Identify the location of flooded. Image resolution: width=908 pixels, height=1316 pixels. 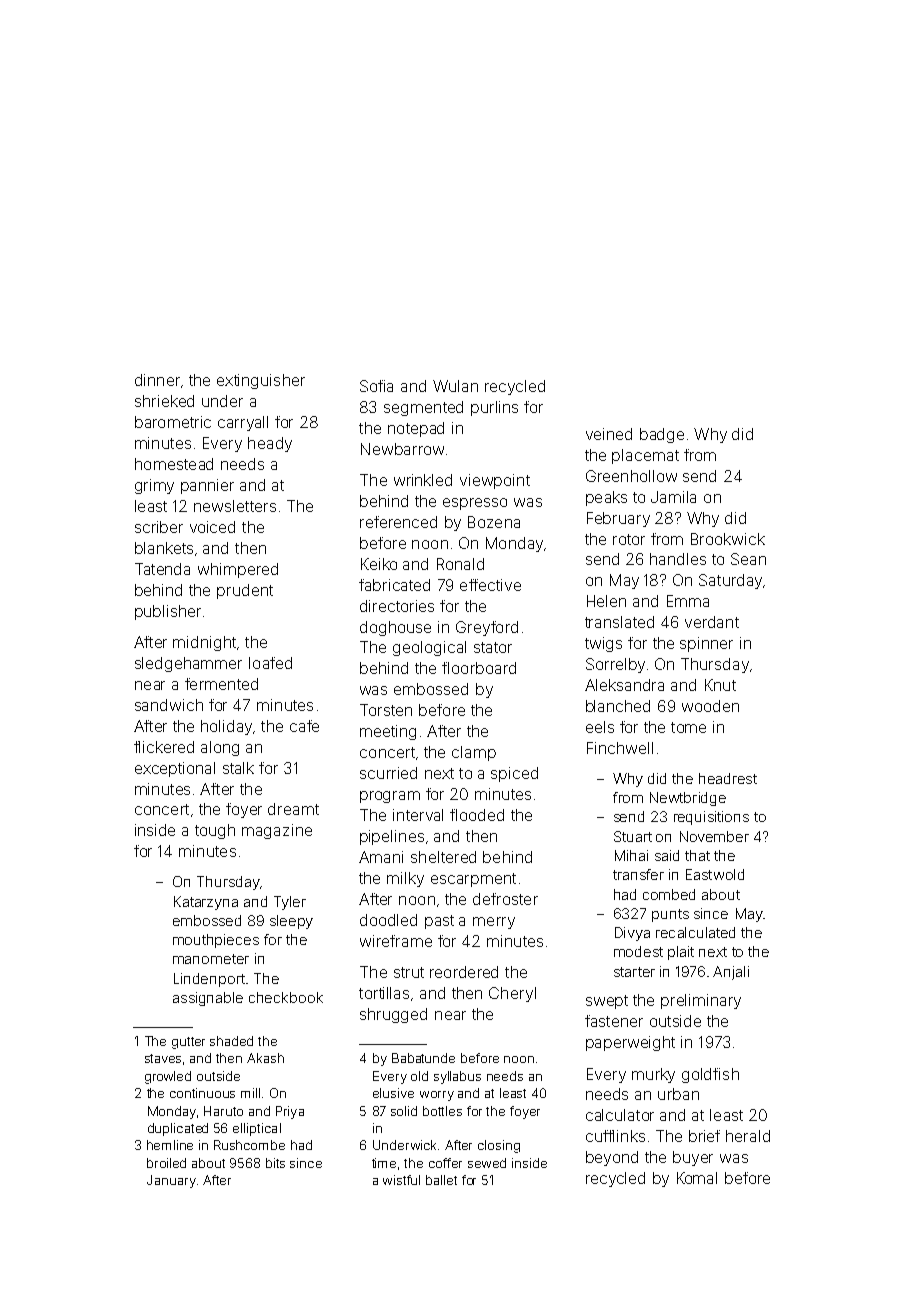
(477, 815).
